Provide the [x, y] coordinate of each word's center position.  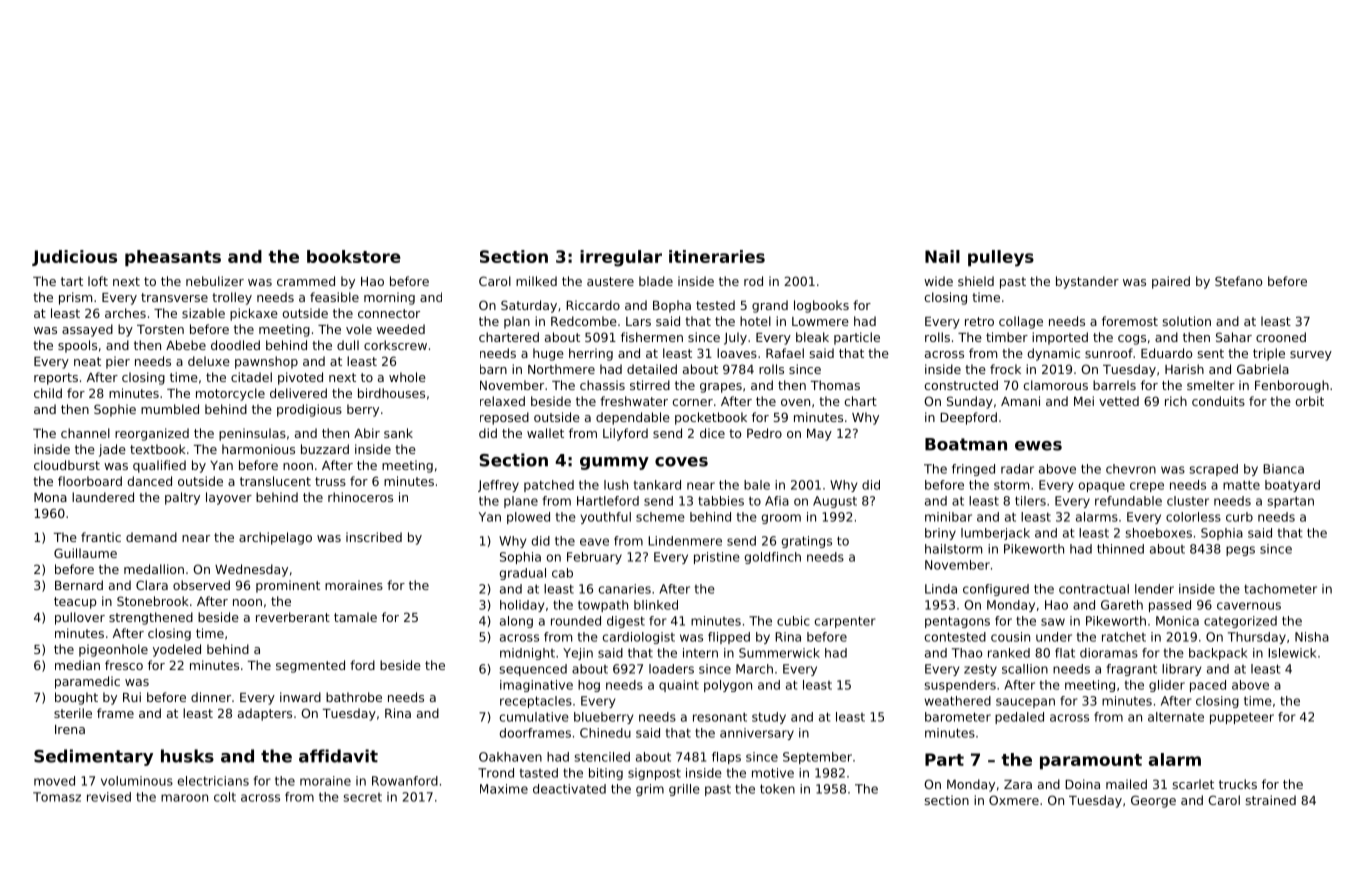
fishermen [652, 337]
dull [348, 345]
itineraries [717, 256]
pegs [1240, 551]
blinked [656, 605]
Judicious [74, 258]
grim [650, 790]
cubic [793, 621]
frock [1005, 369]
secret [362, 797]
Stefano [1238, 281]
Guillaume [85, 553]
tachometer [1280, 589]
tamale [355, 617]
